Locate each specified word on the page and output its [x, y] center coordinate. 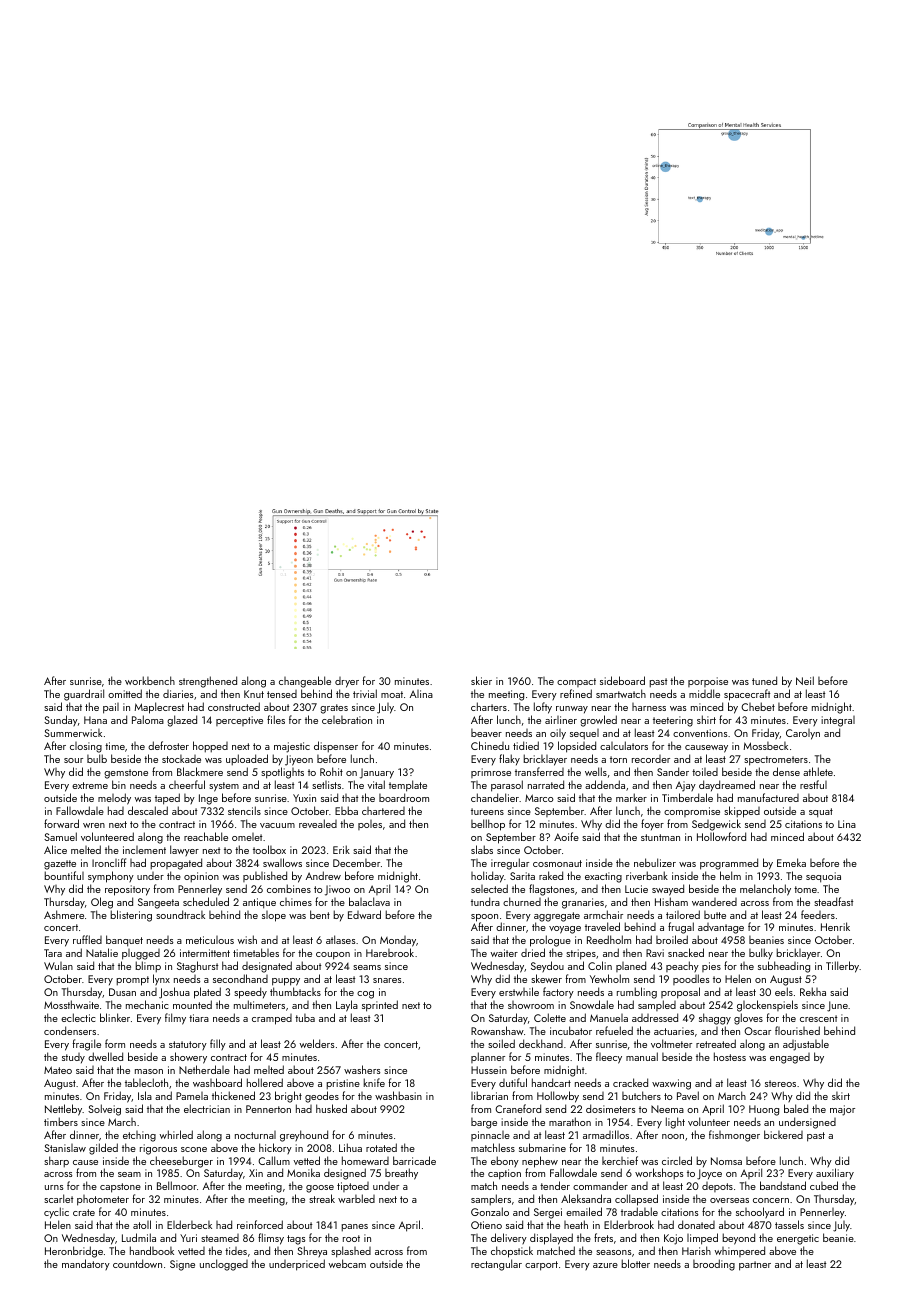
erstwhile [519, 991]
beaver [486, 733]
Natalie [102, 952]
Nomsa [726, 1161]
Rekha [813, 991]
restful [813, 784]
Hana [95, 720]
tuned [764, 680]
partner [755, 1266]
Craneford [518, 1108]
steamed [220, 1238]
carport [541, 1266]
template [408, 786]
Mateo [58, 1070]
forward [61, 823]
